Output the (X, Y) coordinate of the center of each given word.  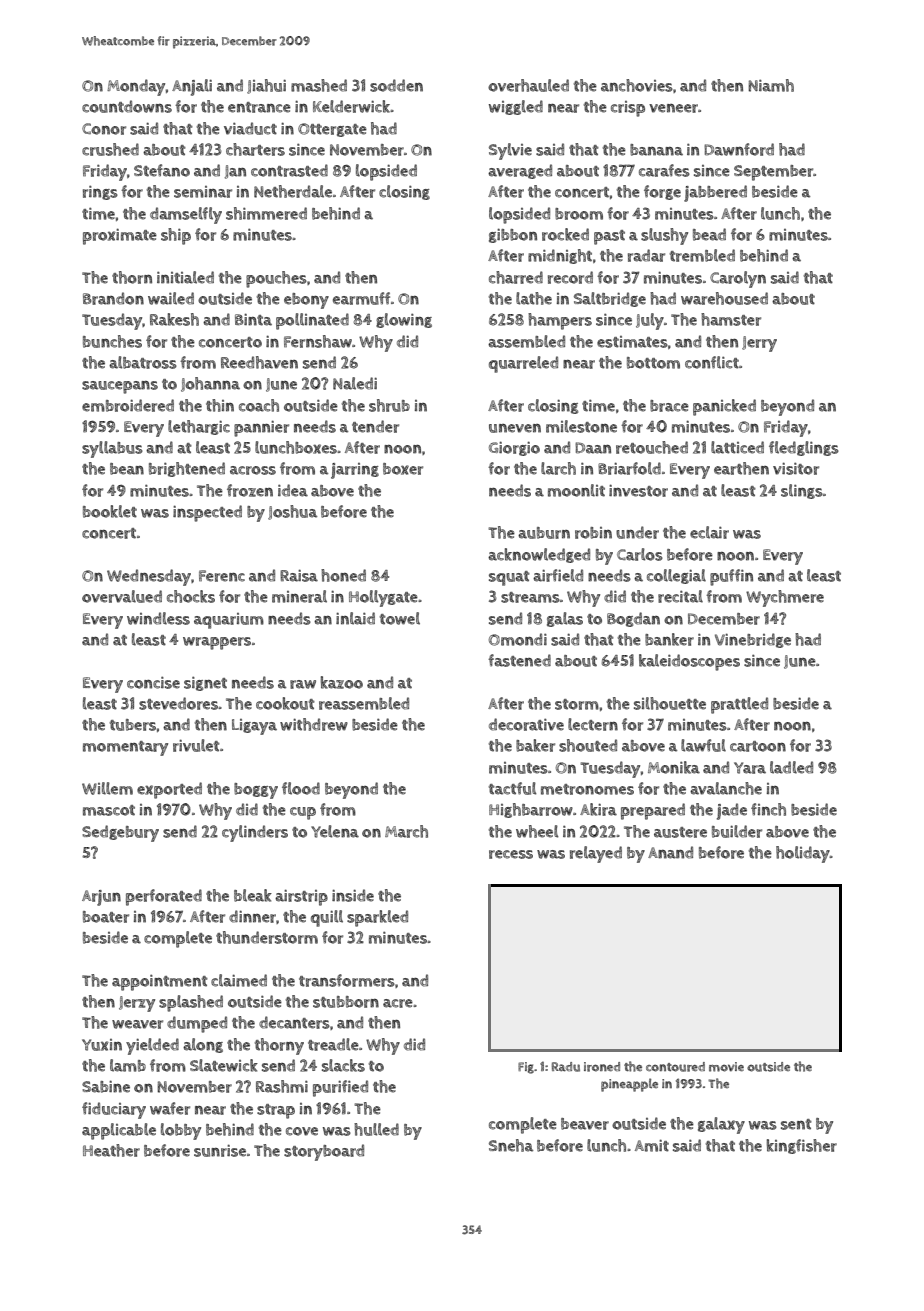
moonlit (576, 490)
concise (153, 682)
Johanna (210, 384)
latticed (737, 447)
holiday (803, 854)
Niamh (771, 85)
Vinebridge (753, 640)
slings (802, 491)
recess (511, 854)
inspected (207, 513)
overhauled (528, 85)
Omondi (518, 639)
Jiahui (266, 86)
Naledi (355, 383)
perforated (164, 897)
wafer (170, 1108)
